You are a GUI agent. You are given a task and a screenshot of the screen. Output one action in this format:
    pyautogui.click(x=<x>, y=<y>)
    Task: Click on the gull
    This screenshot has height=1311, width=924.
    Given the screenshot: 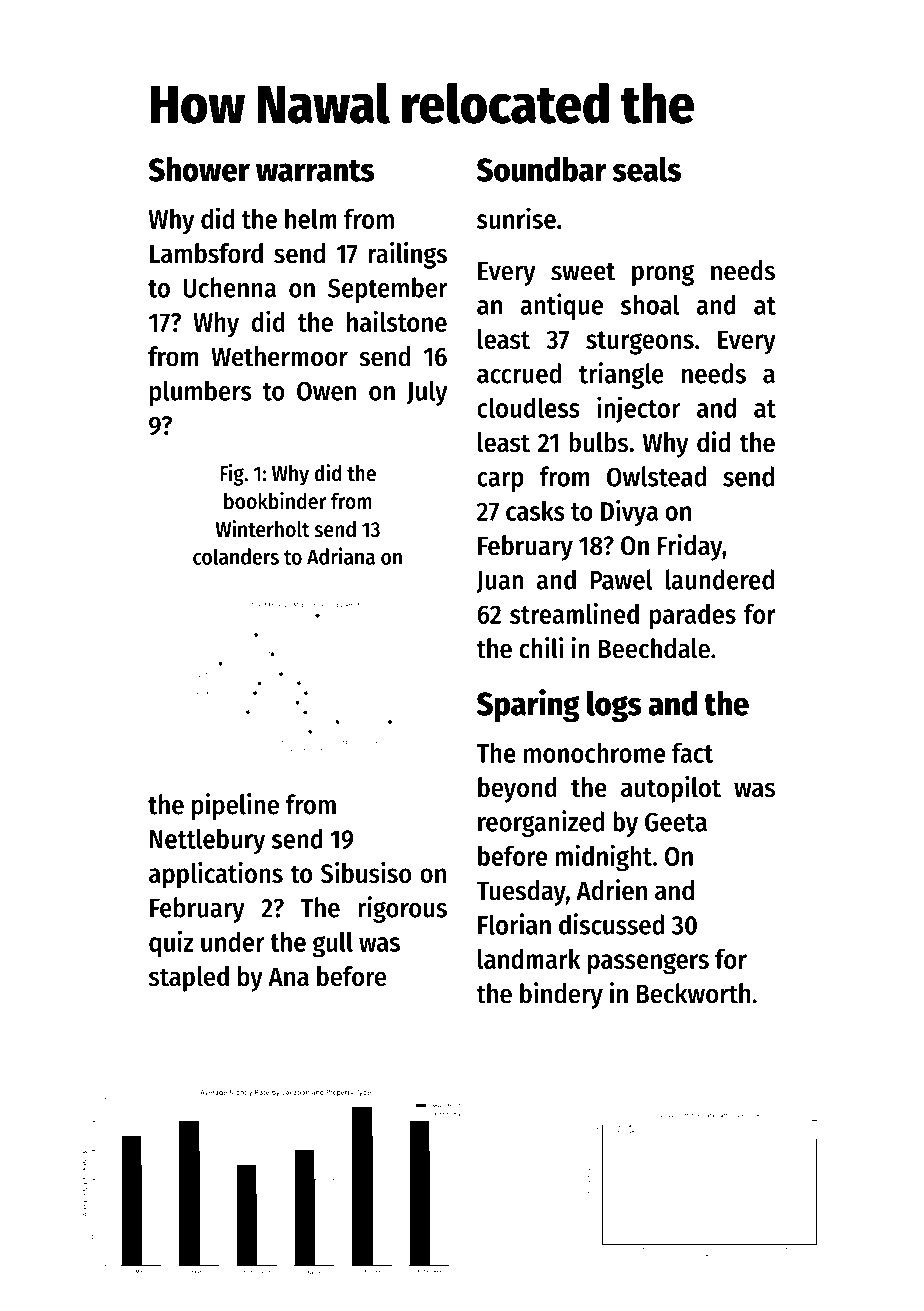 What is the action you would take?
    pyautogui.click(x=332, y=944)
